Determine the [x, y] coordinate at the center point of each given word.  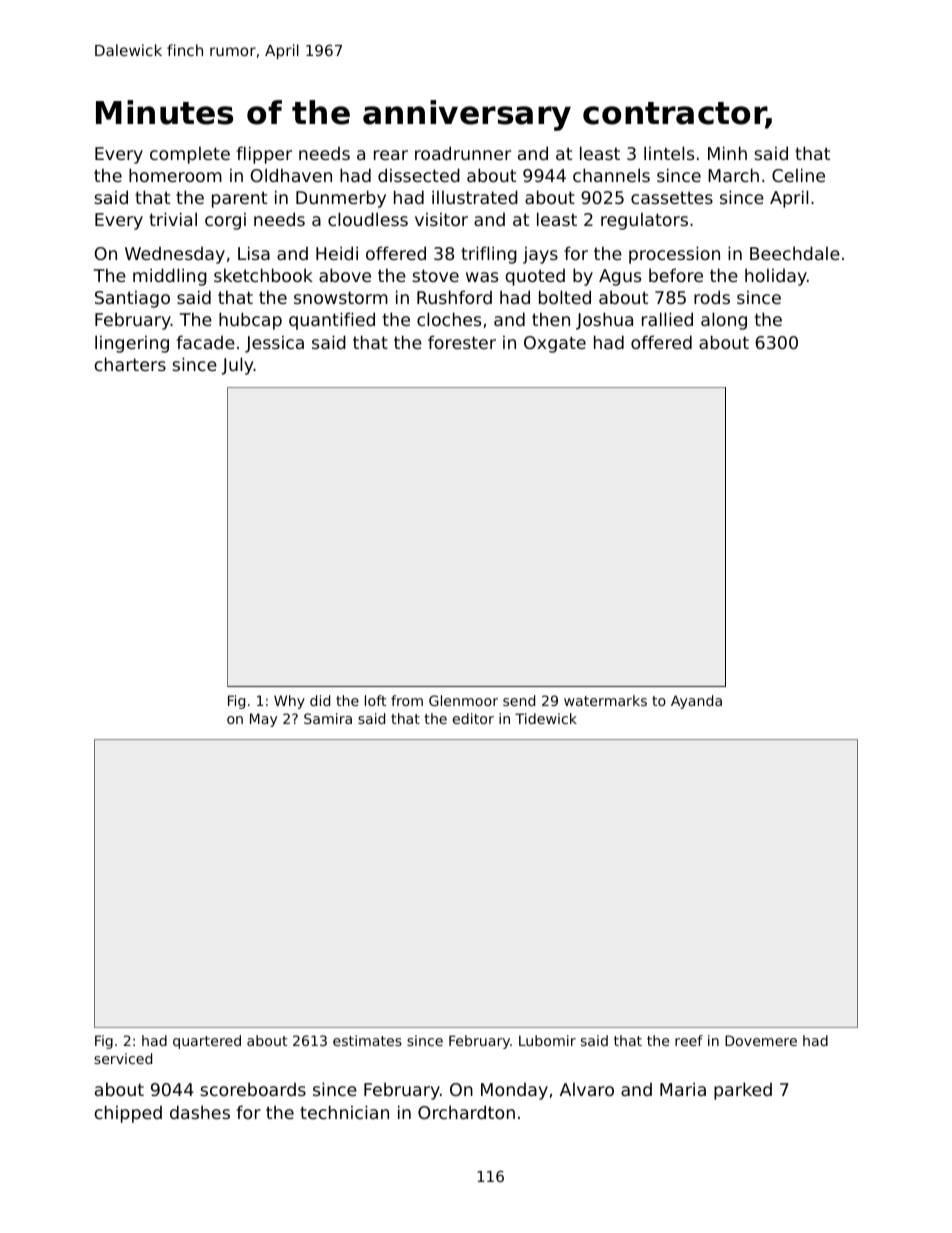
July [238, 366]
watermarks [605, 700]
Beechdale [795, 253]
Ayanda [696, 702]
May [263, 720]
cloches [449, 319]
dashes [200, 1112]
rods [712, 297]
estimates [367, 1040]
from [407, 700]
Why [289, 702]
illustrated [475, 197]
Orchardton [466, 1112]
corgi [225, 221]
